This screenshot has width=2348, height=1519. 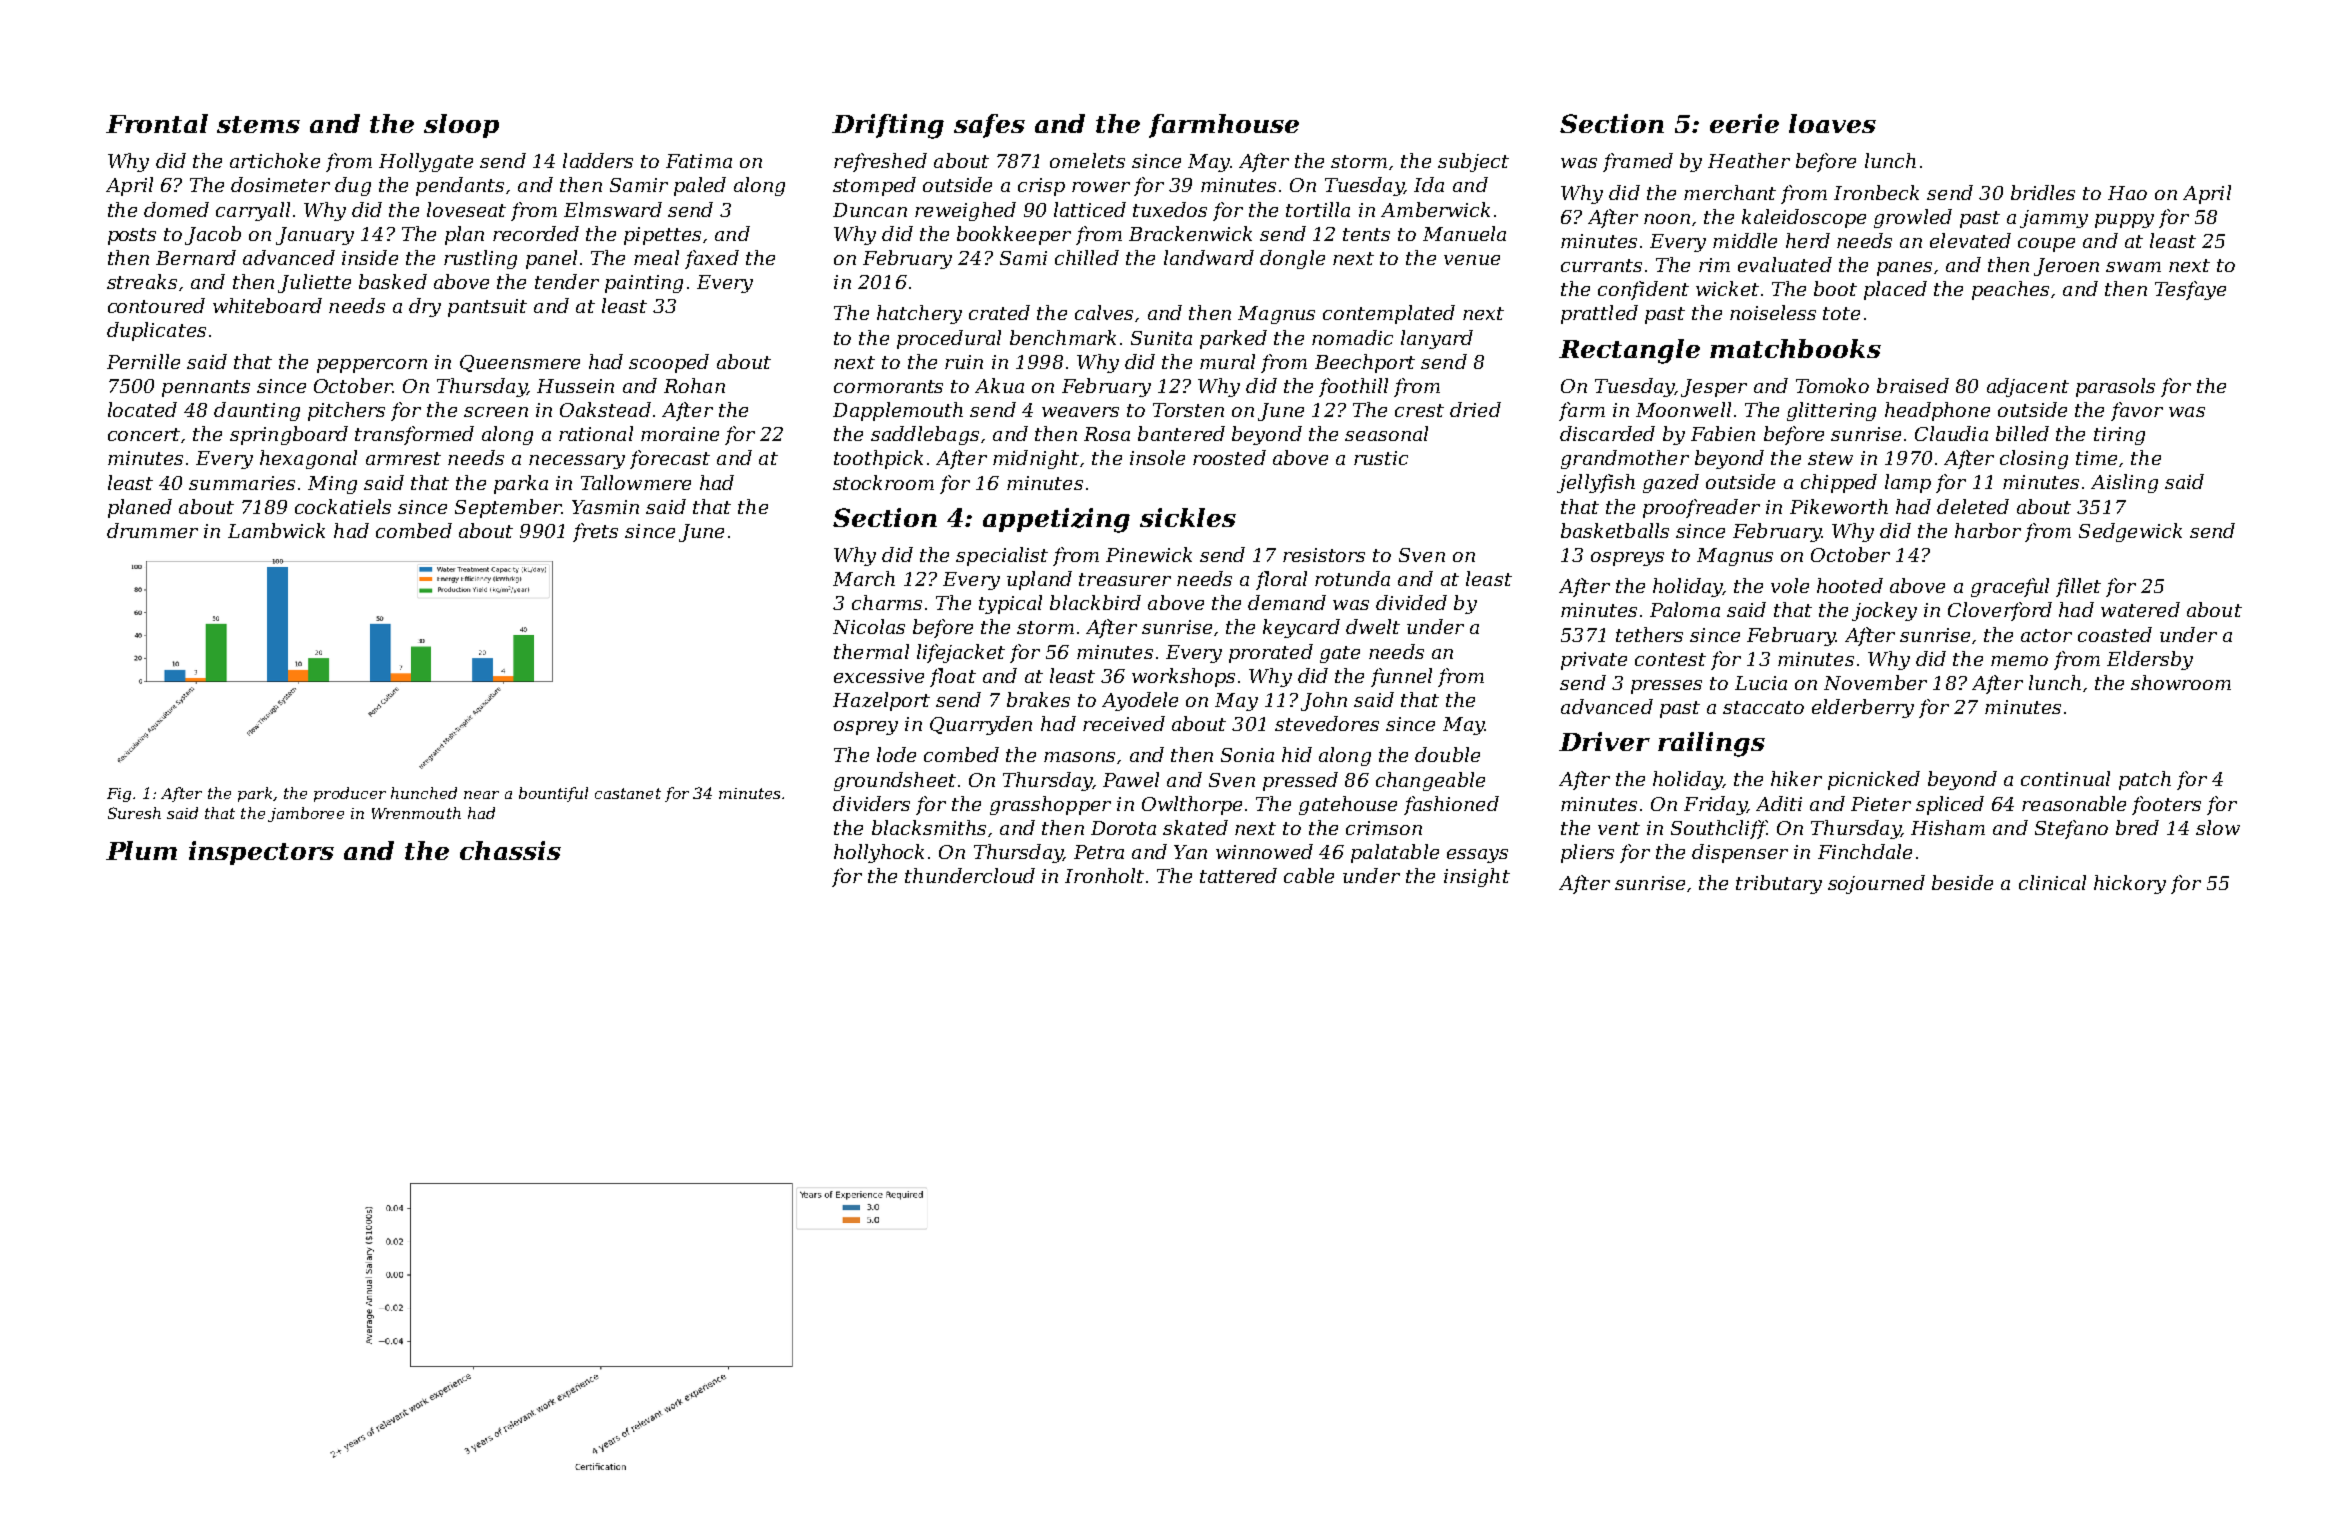 I want to click on seasonal, so click(x=1386, y=433).
